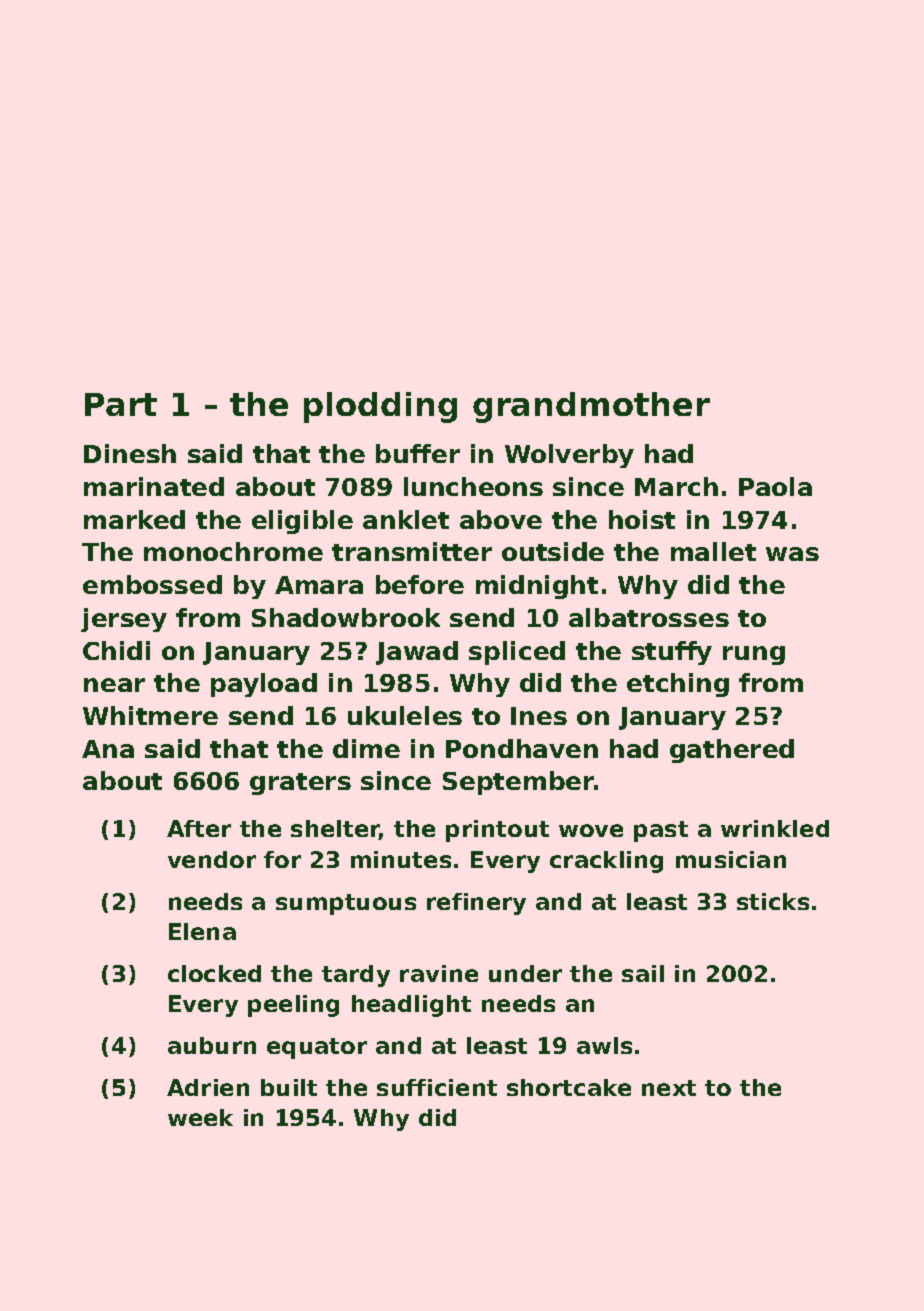 Image resolution: width=924 pixels, height=1311 pixels. Describe the element at coordinates (200, 1117) in the screenshot. I see `week` at that location.
